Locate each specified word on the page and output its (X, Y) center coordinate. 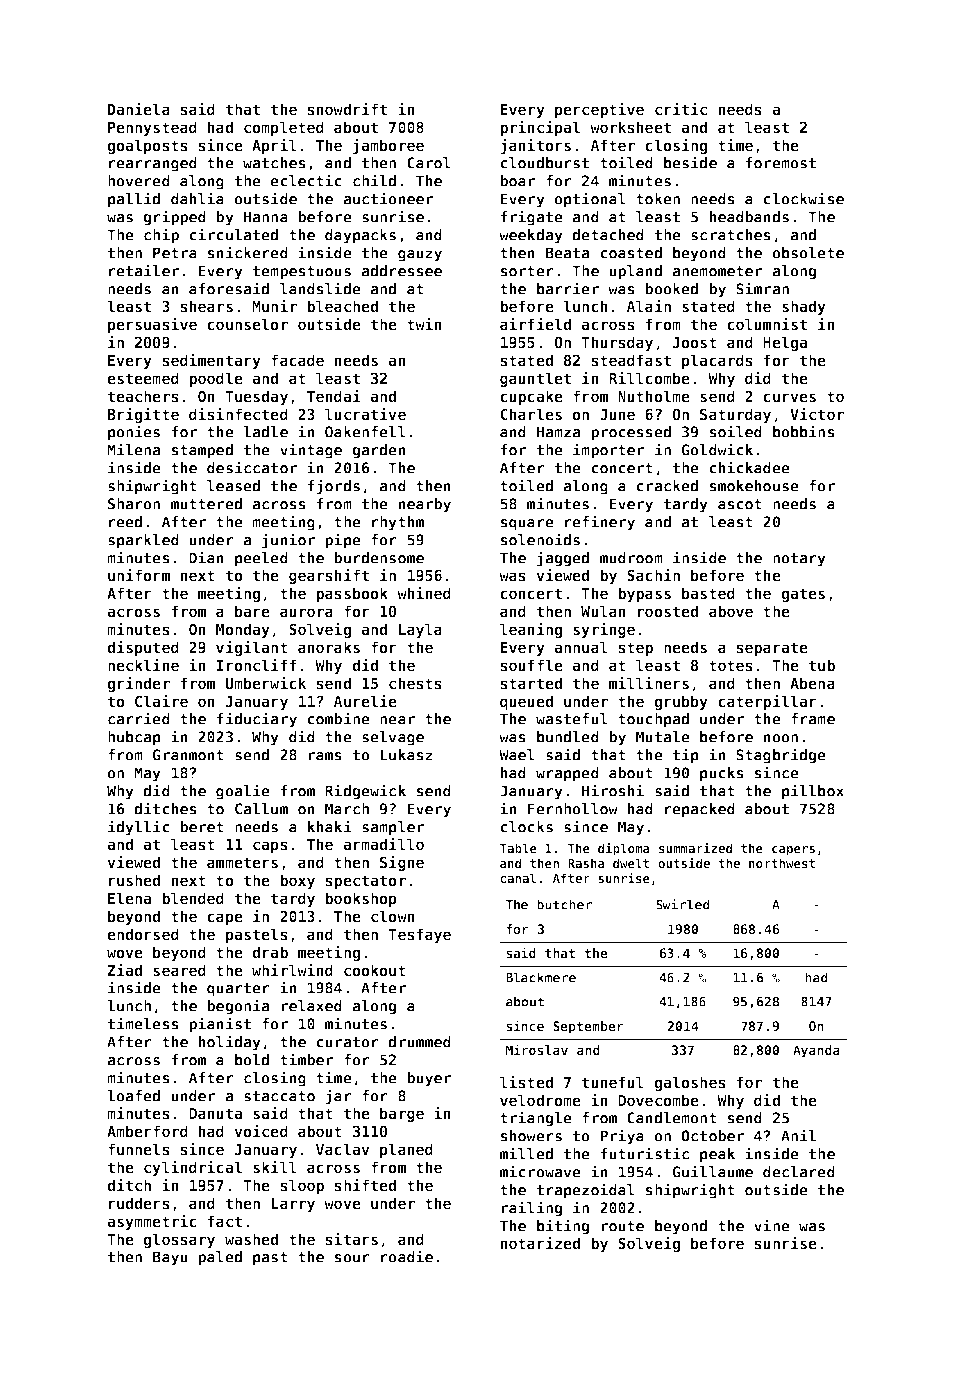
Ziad (125, 970)
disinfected (238, 414)
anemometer (717, 271)
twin (424, 324)
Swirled (683, 904)
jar (338, 1097)
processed (631, 433)
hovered (139, 181)
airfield (535, 324)
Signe (402, 863)
